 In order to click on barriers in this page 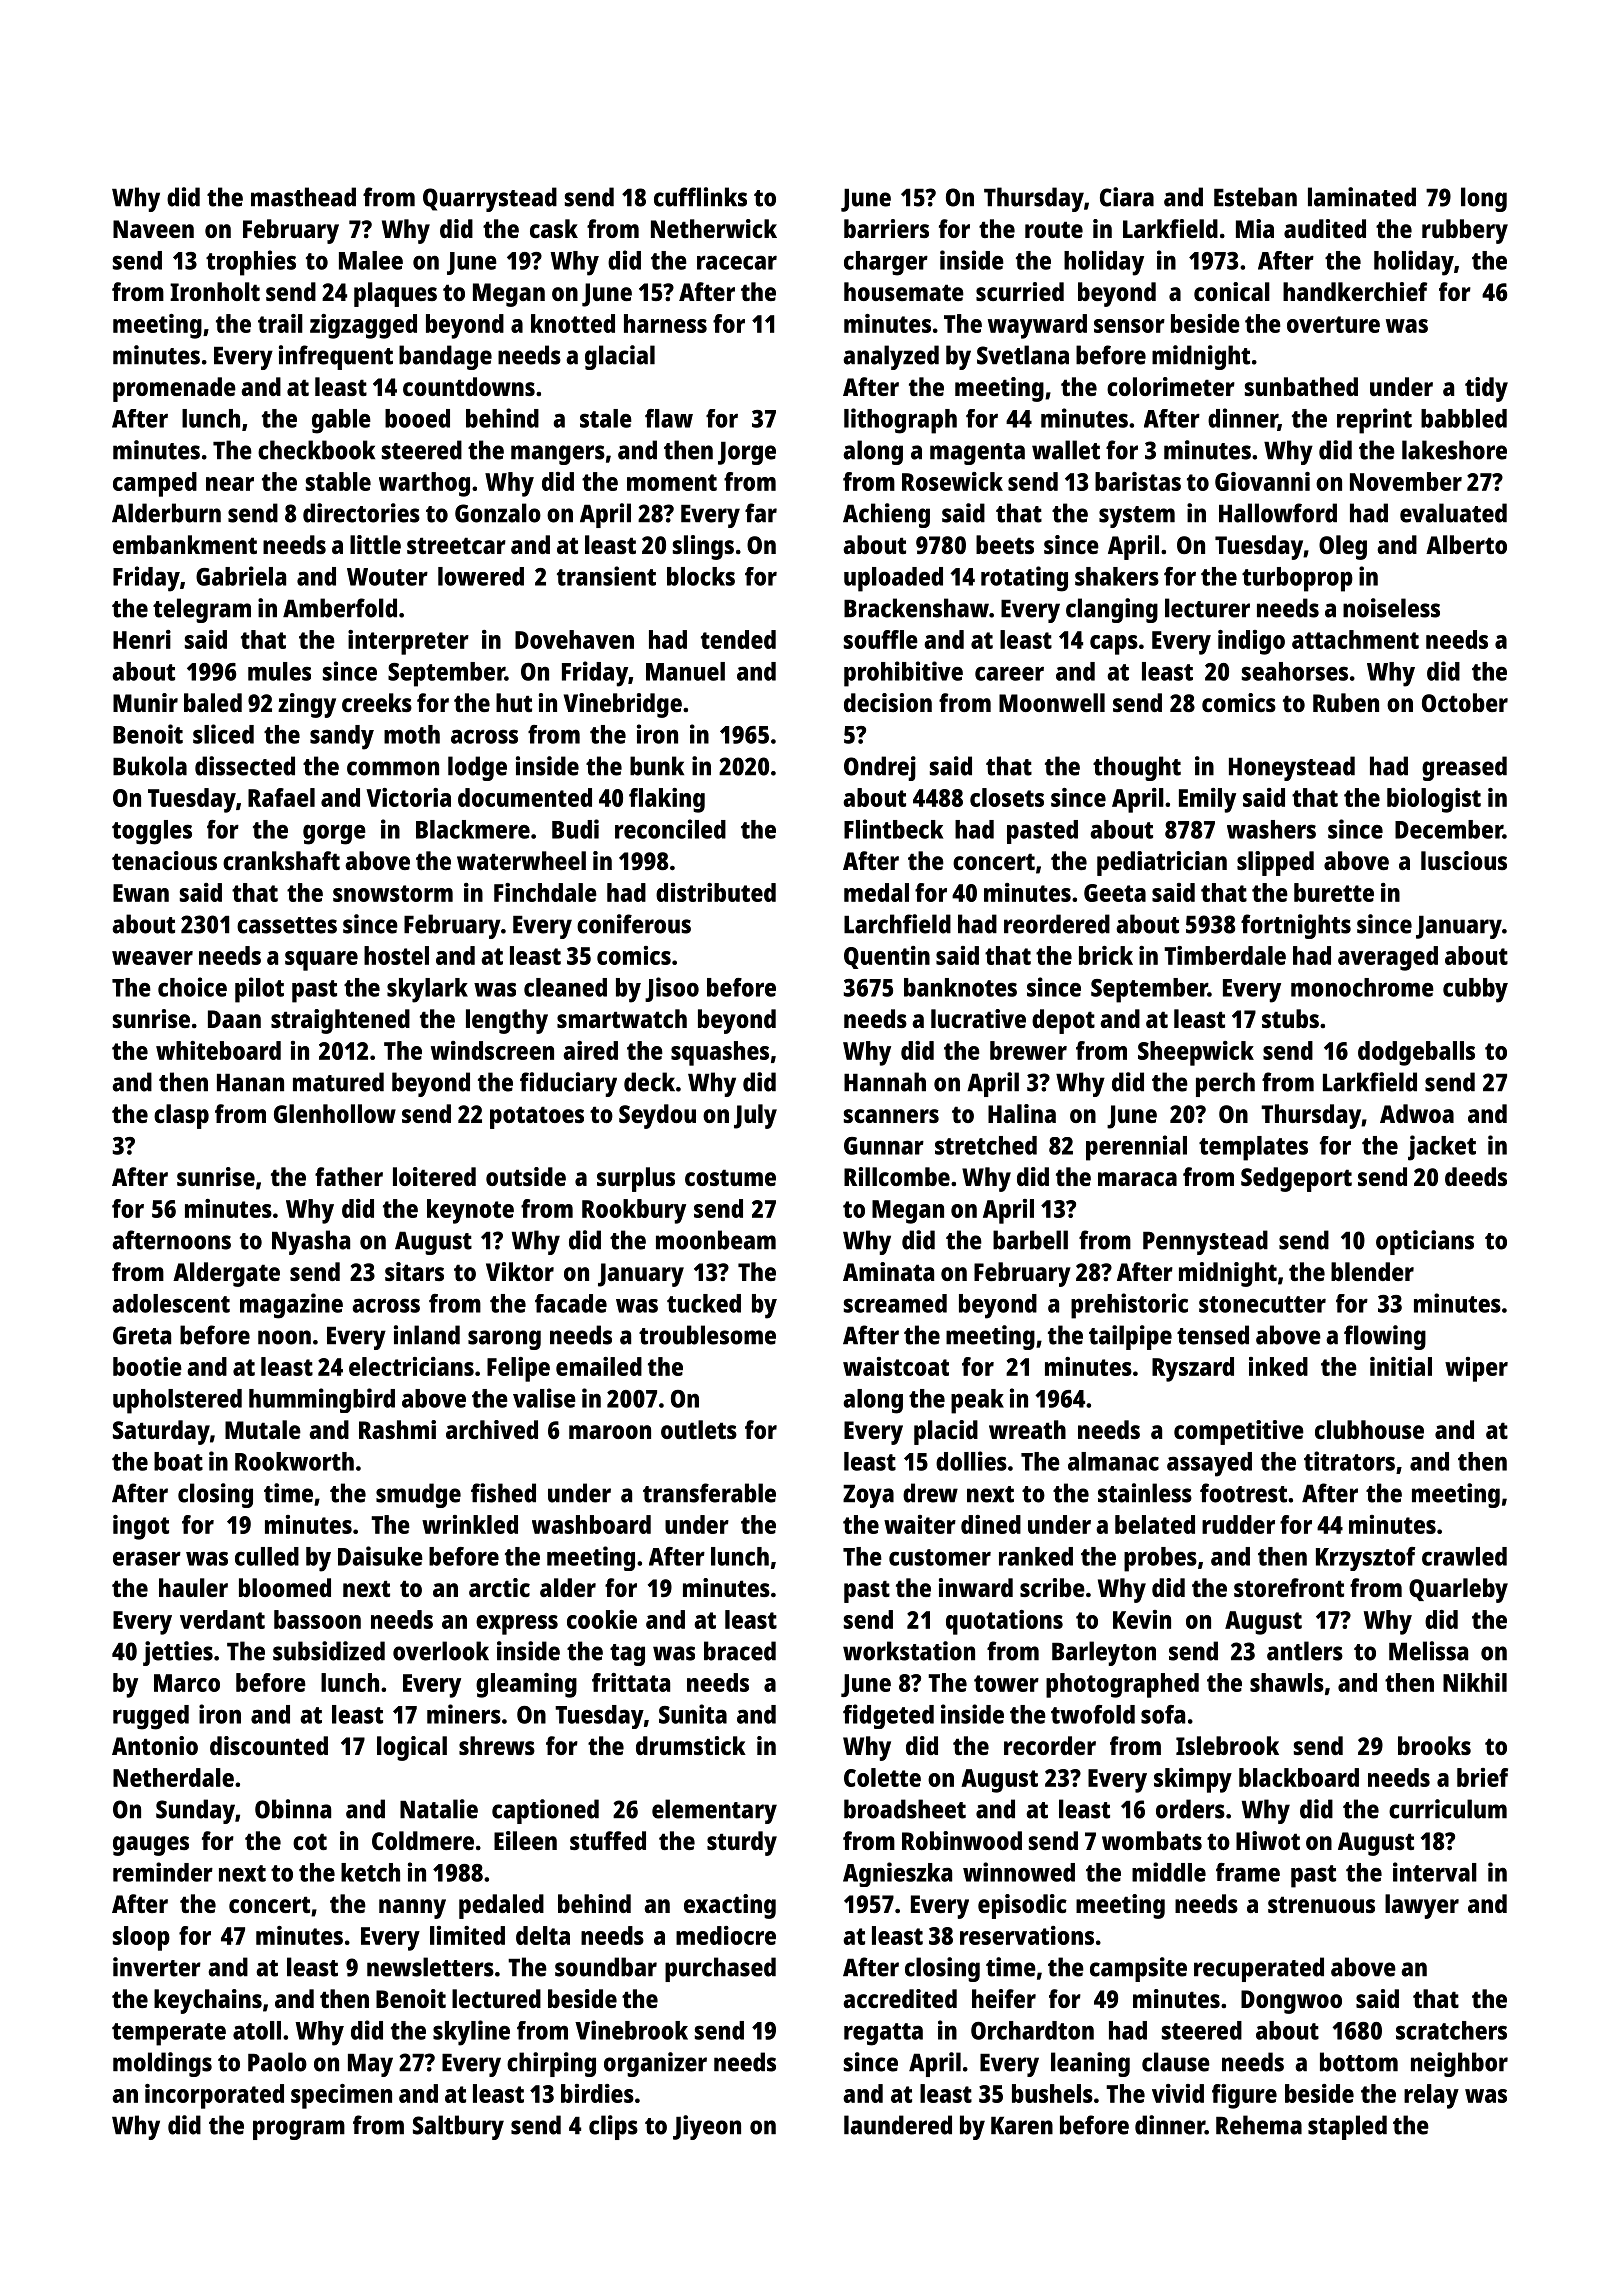, I will do `click(886, 228)`.
